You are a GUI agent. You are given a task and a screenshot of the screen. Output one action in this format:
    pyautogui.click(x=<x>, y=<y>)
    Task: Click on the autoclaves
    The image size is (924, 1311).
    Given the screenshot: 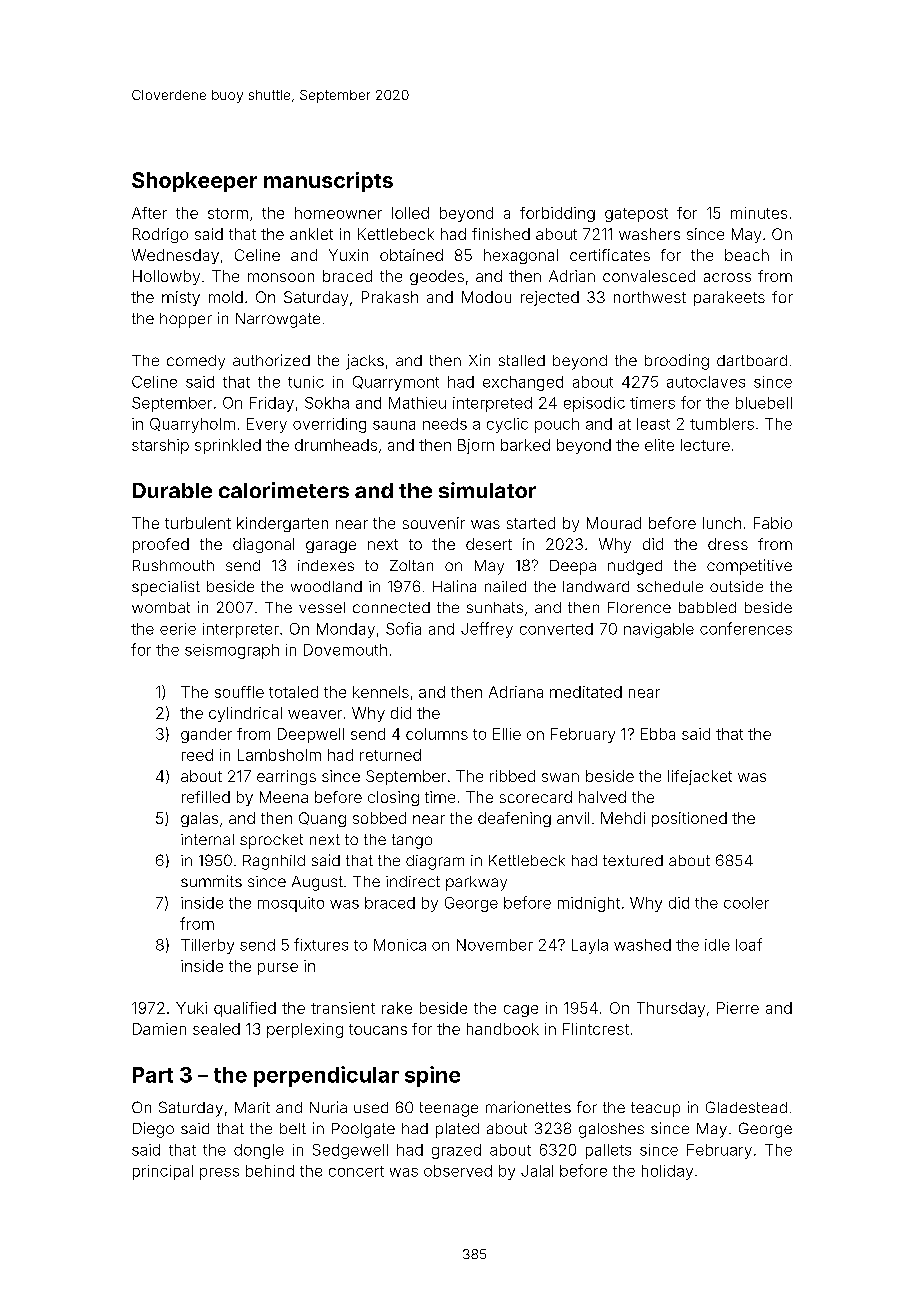 What is the action you would take?
    pyautogui.click(x=706, y=382)
